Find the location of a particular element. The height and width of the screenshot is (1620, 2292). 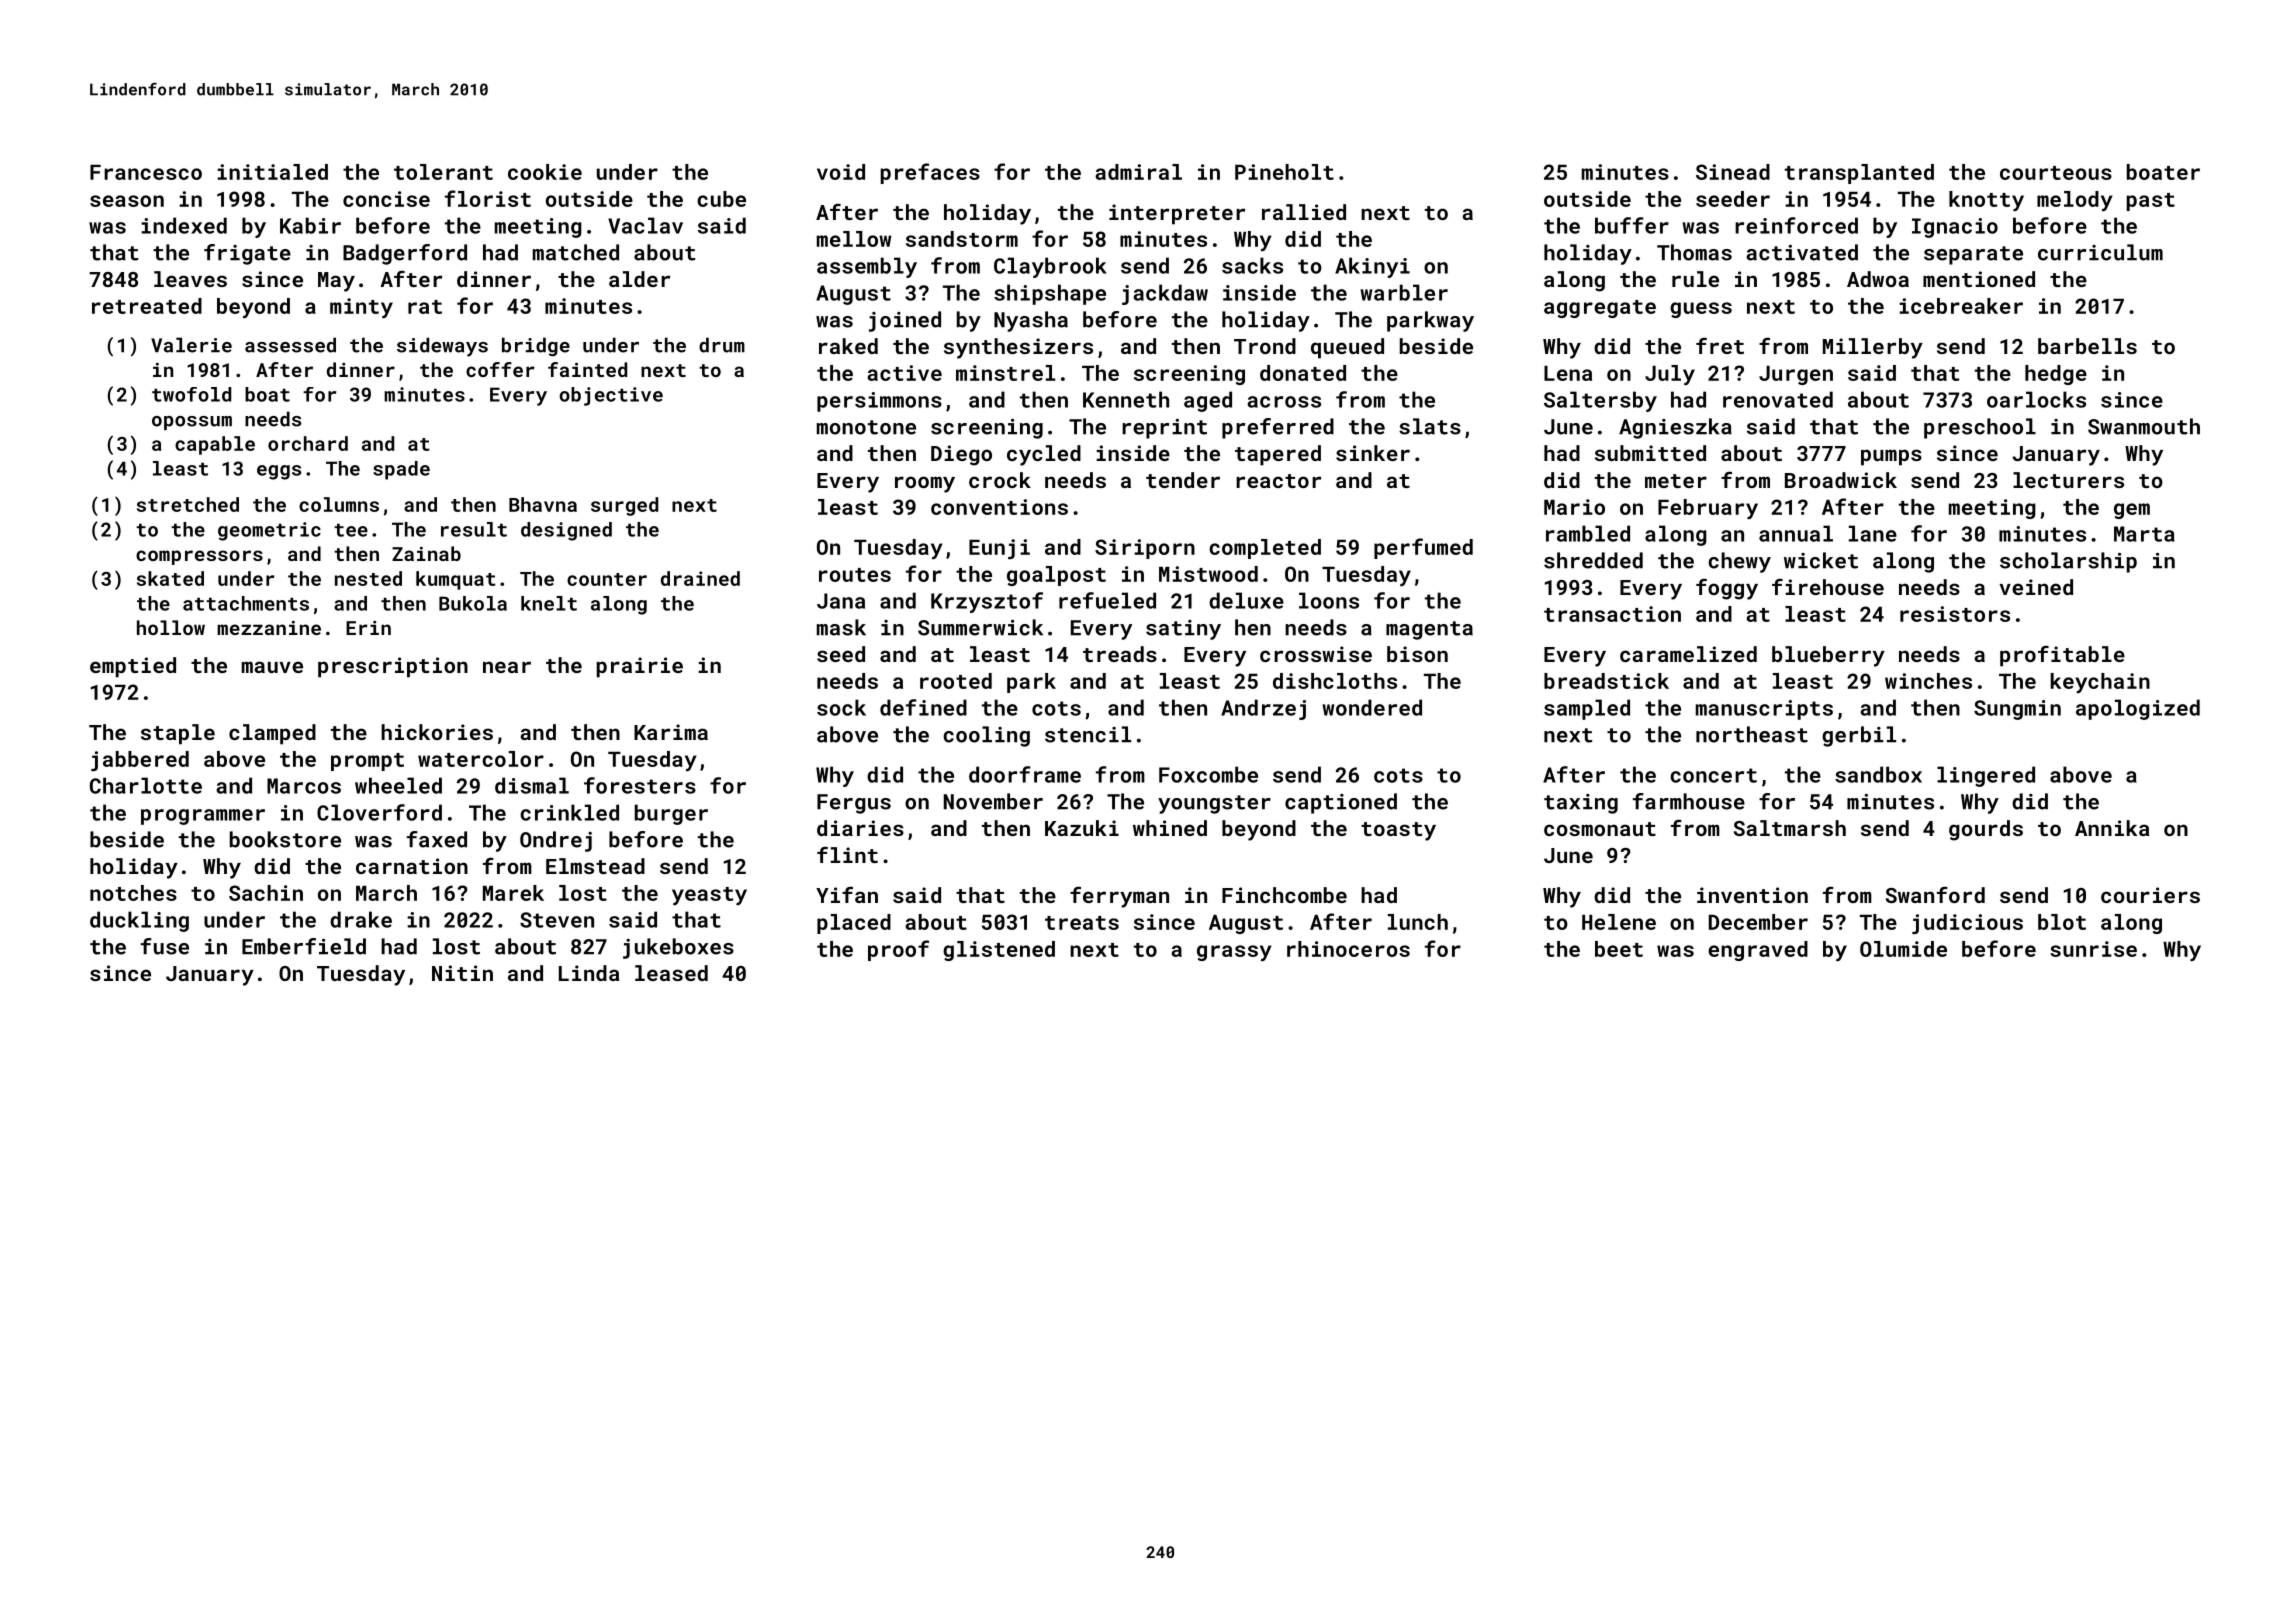

notches is located at coordinates (133, 893).
